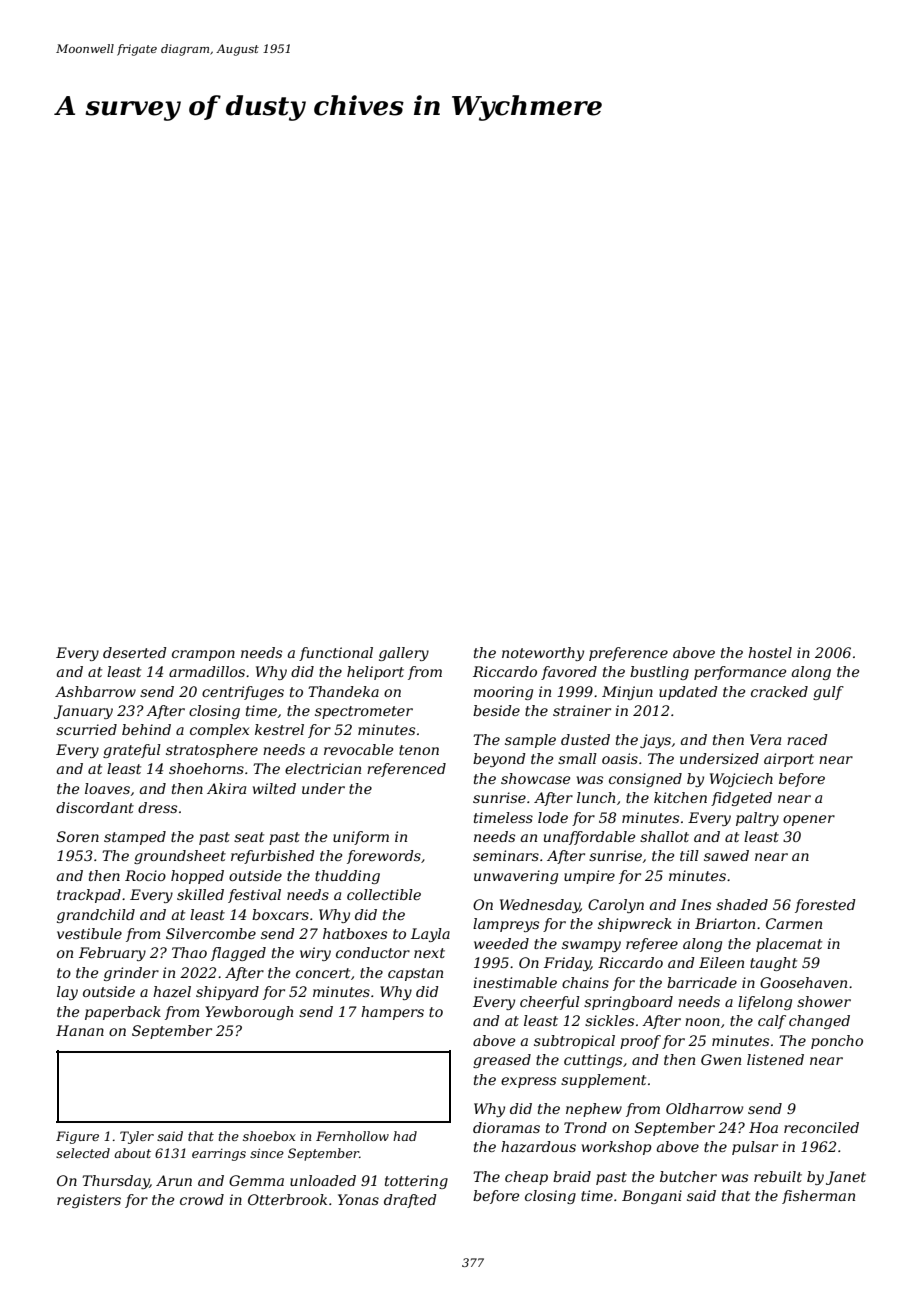 Image resolution: width=924 pixels, height=1314 pixels. Describe the element at coordinates (145, 875) in the document. I see `Rocio` at that location.
